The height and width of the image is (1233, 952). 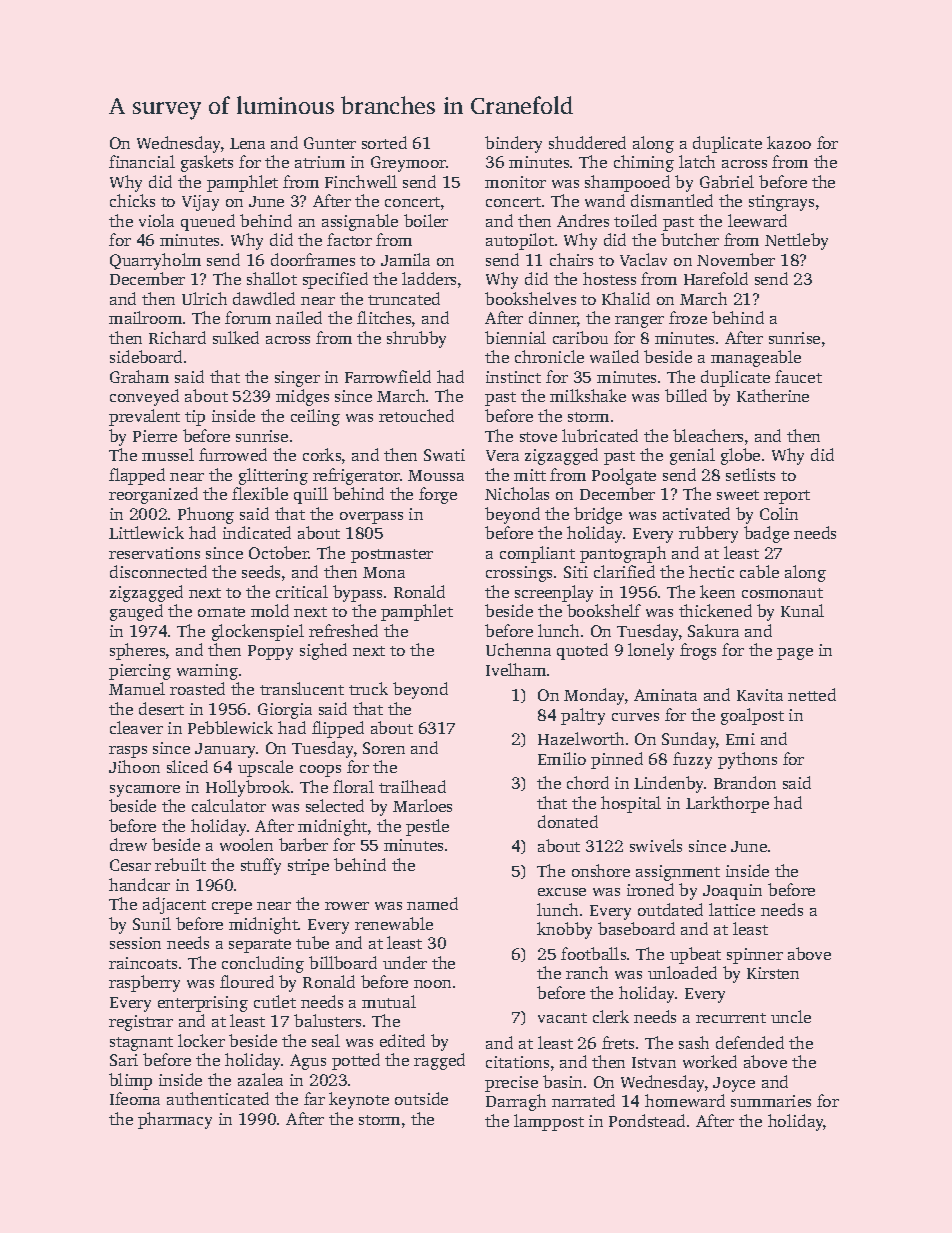 I want to click on azalea, so click(x=260, y=1079).
